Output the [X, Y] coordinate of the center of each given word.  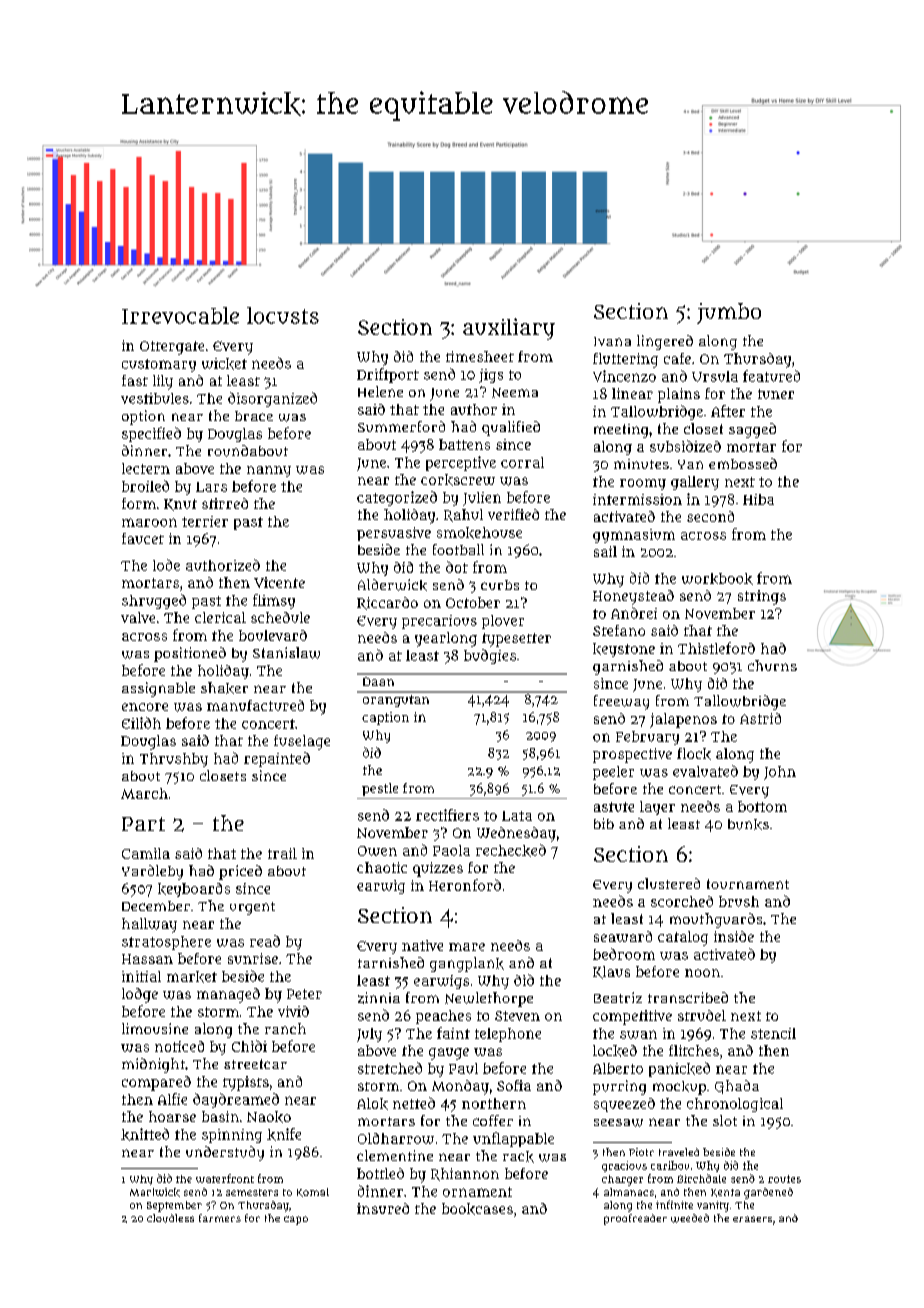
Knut [180, 505]
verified [513, 514]
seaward [623, 936]
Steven [517, 1016]
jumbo [729, 313]
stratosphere [166, 943]
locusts [283, 315]
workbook [717, 579]
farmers [220, 1218]
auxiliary [509, 329]
